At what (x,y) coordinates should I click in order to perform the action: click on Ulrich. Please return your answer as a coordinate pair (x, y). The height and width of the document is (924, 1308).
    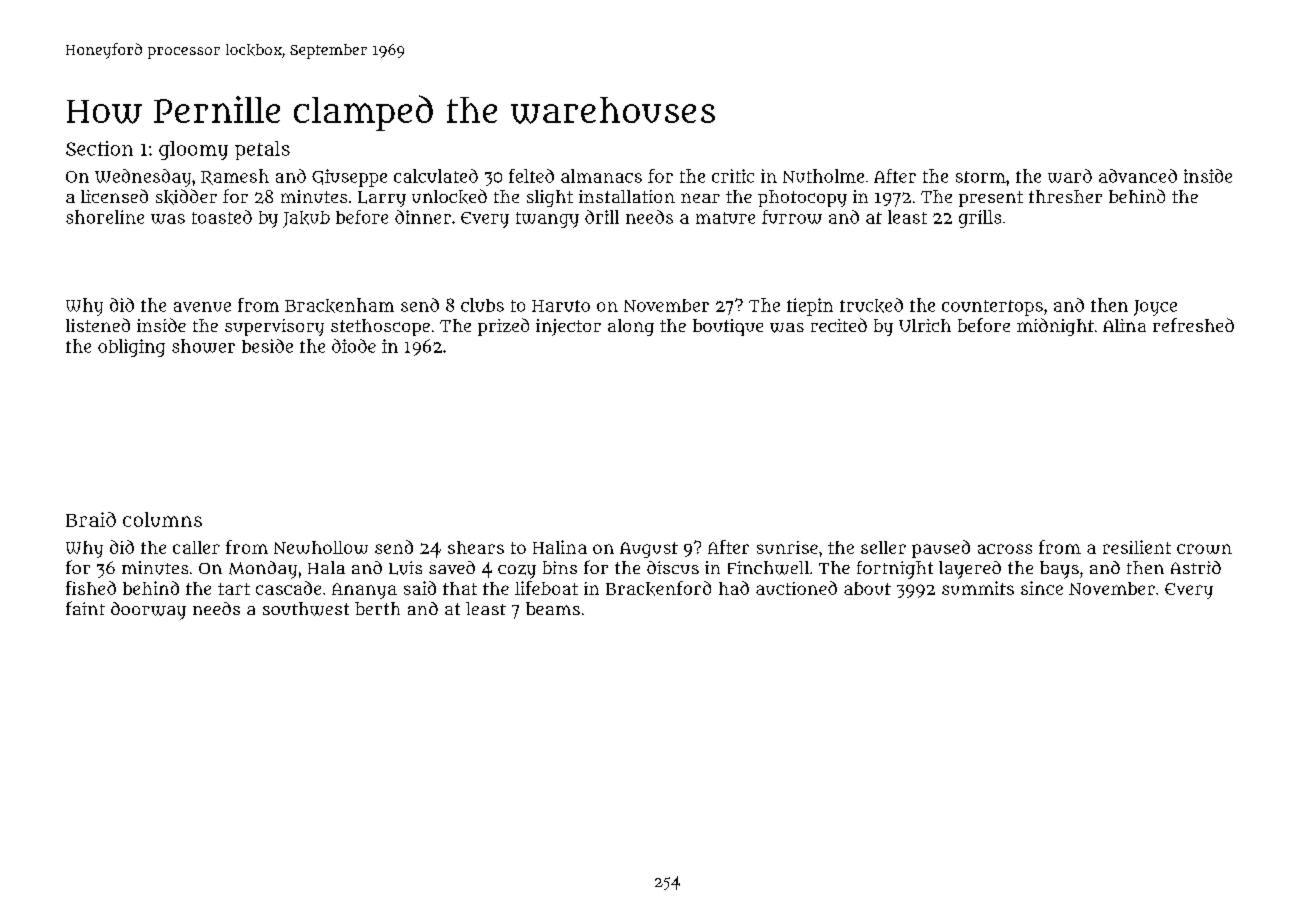
    Looking at the image, I should click on (925, 325).
